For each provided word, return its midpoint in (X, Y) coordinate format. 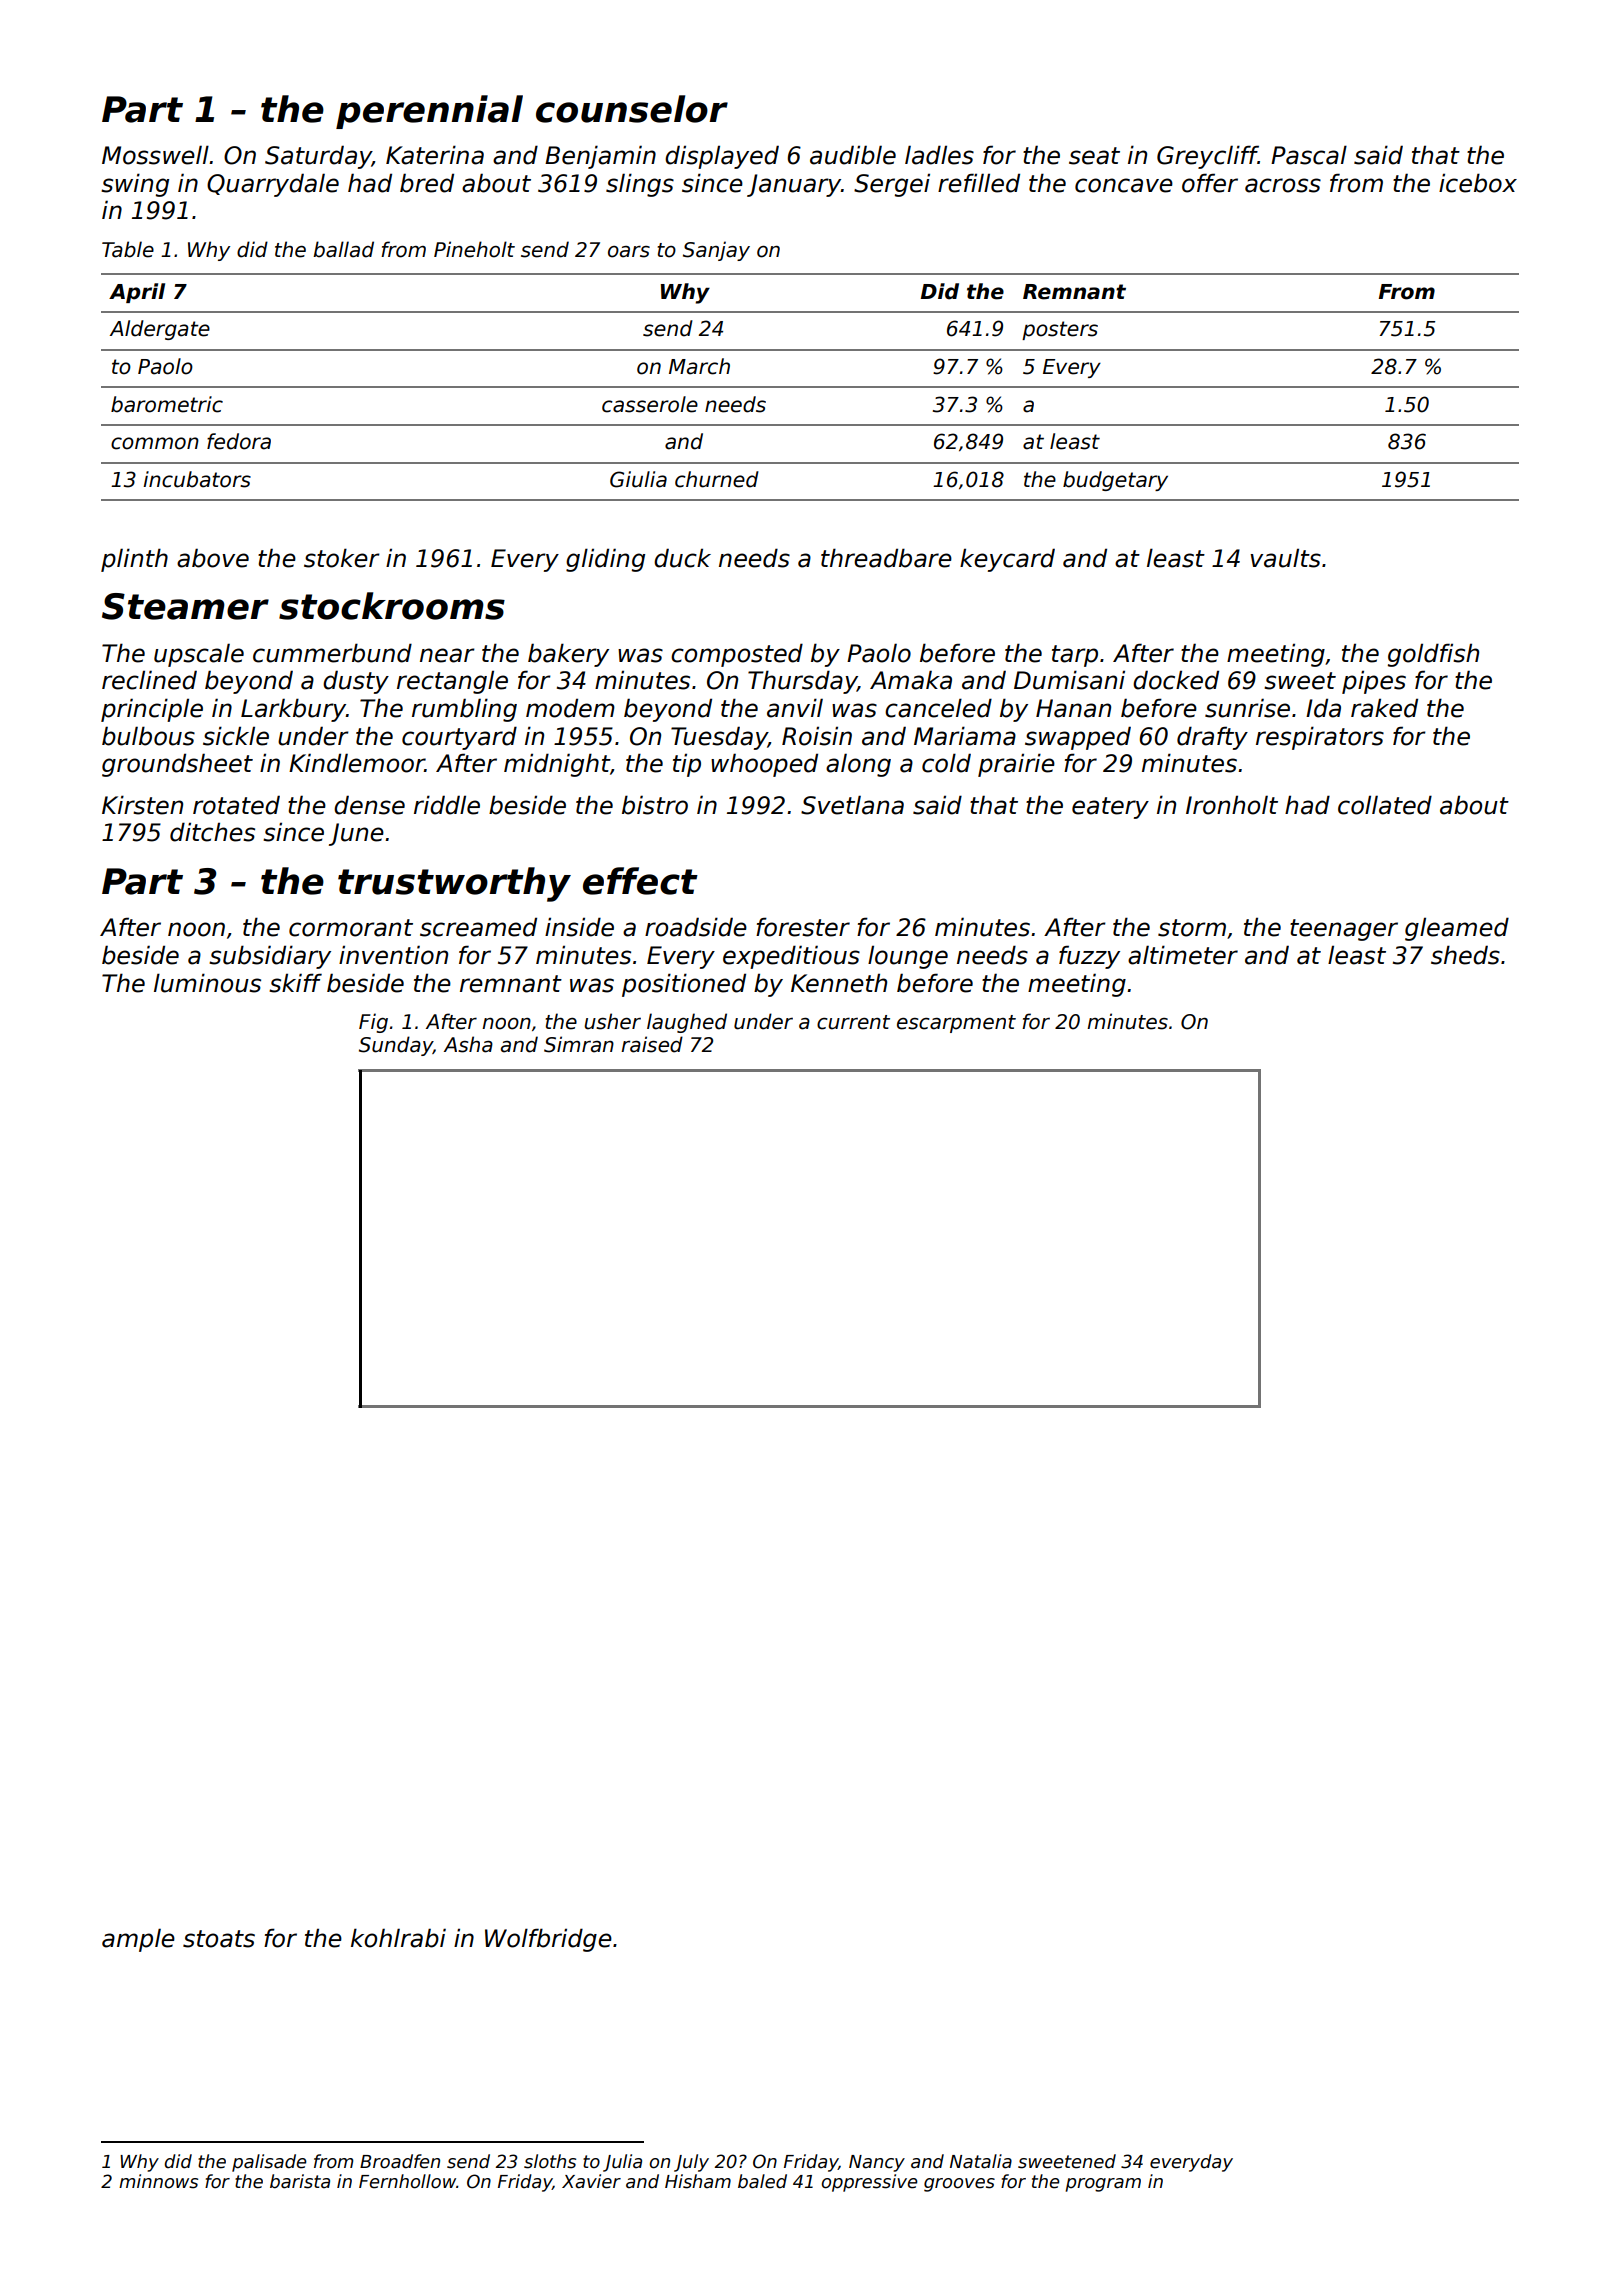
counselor (632, 109)
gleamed (1457, 929)
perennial (429, 112)
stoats (219, 1939)
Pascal (1309, 155)
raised (652, 1044)
